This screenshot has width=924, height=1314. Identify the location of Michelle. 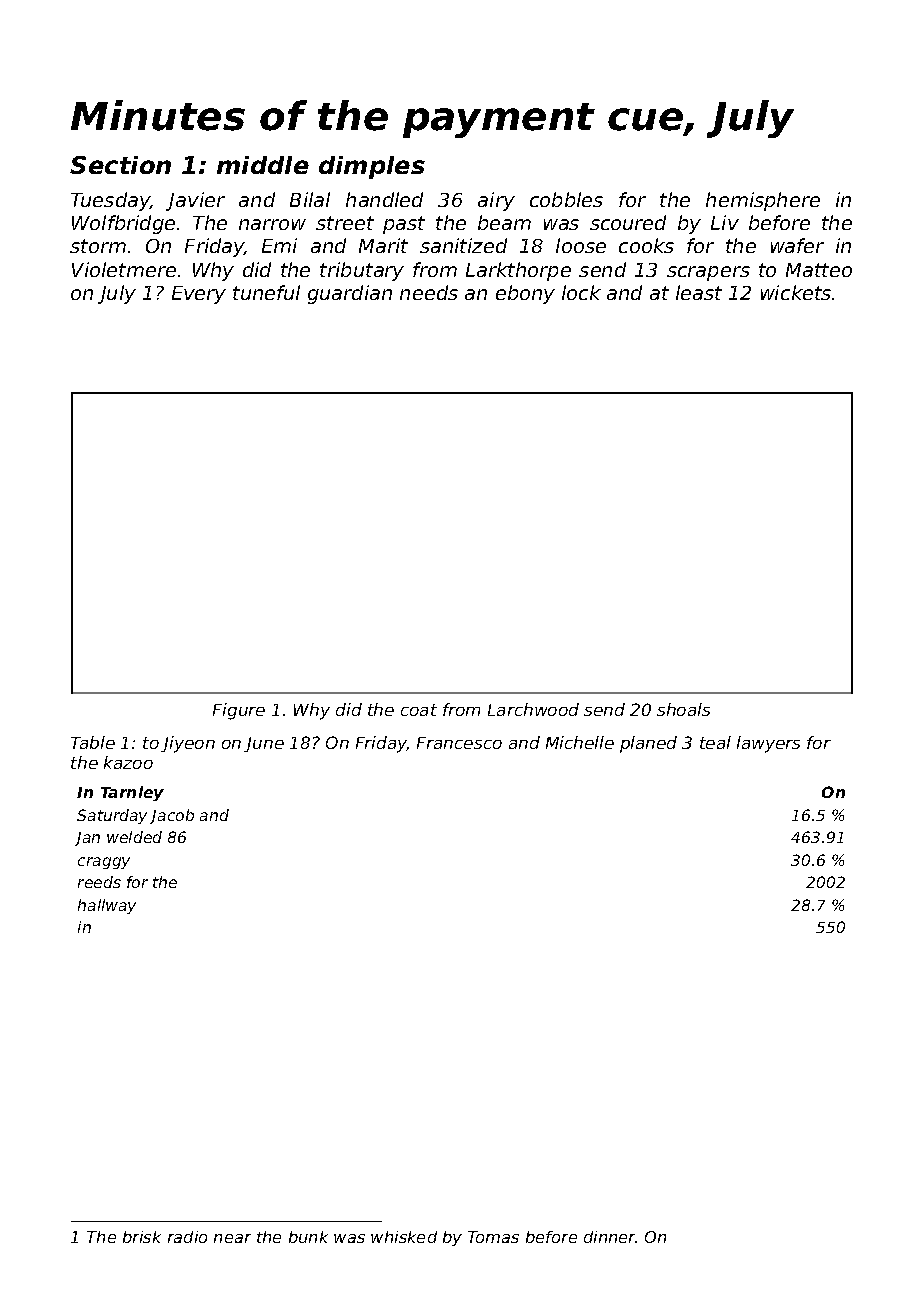
(580, 742).
